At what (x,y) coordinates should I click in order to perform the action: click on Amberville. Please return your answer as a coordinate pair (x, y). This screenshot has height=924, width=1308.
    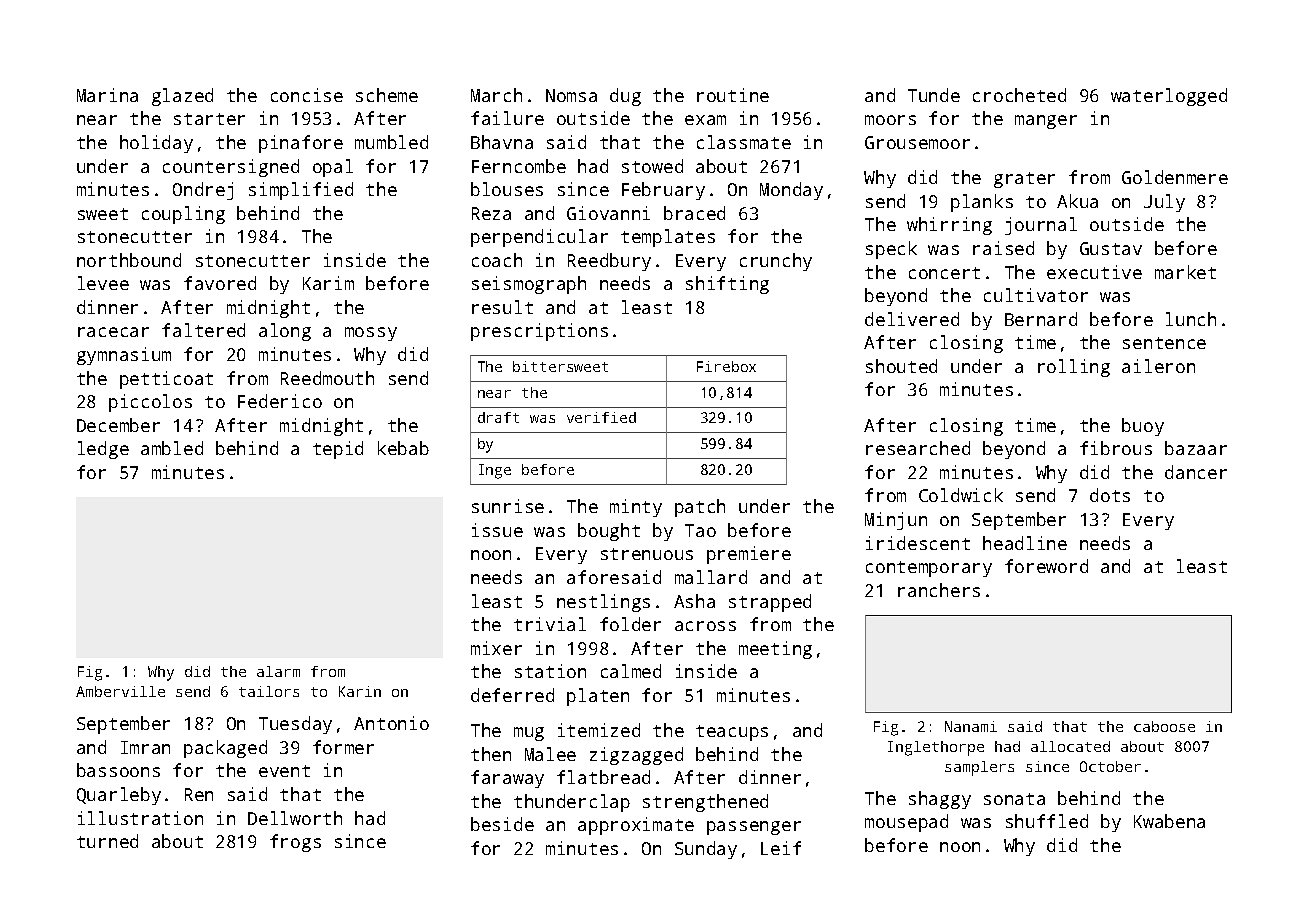
    Looking at the image, I should click on (120, 691).
